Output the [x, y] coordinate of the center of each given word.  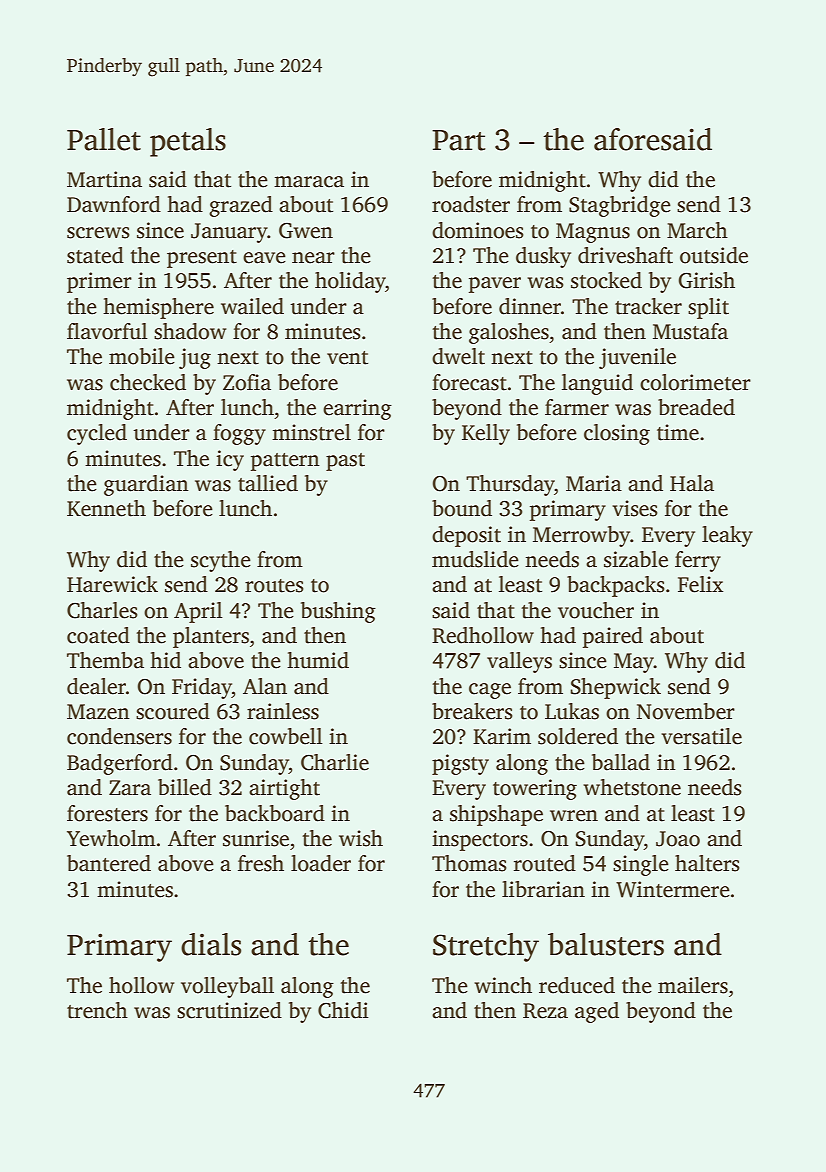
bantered [109, 863]
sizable [636, 559]
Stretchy [486, 947]
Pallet [104, 139]
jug [195, 358]
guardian [146, 485]
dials [211, 944]
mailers [693, 985]
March [697, 230]
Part [458, 140]
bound [462, 508]
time [678, 432]
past [345, 462]
